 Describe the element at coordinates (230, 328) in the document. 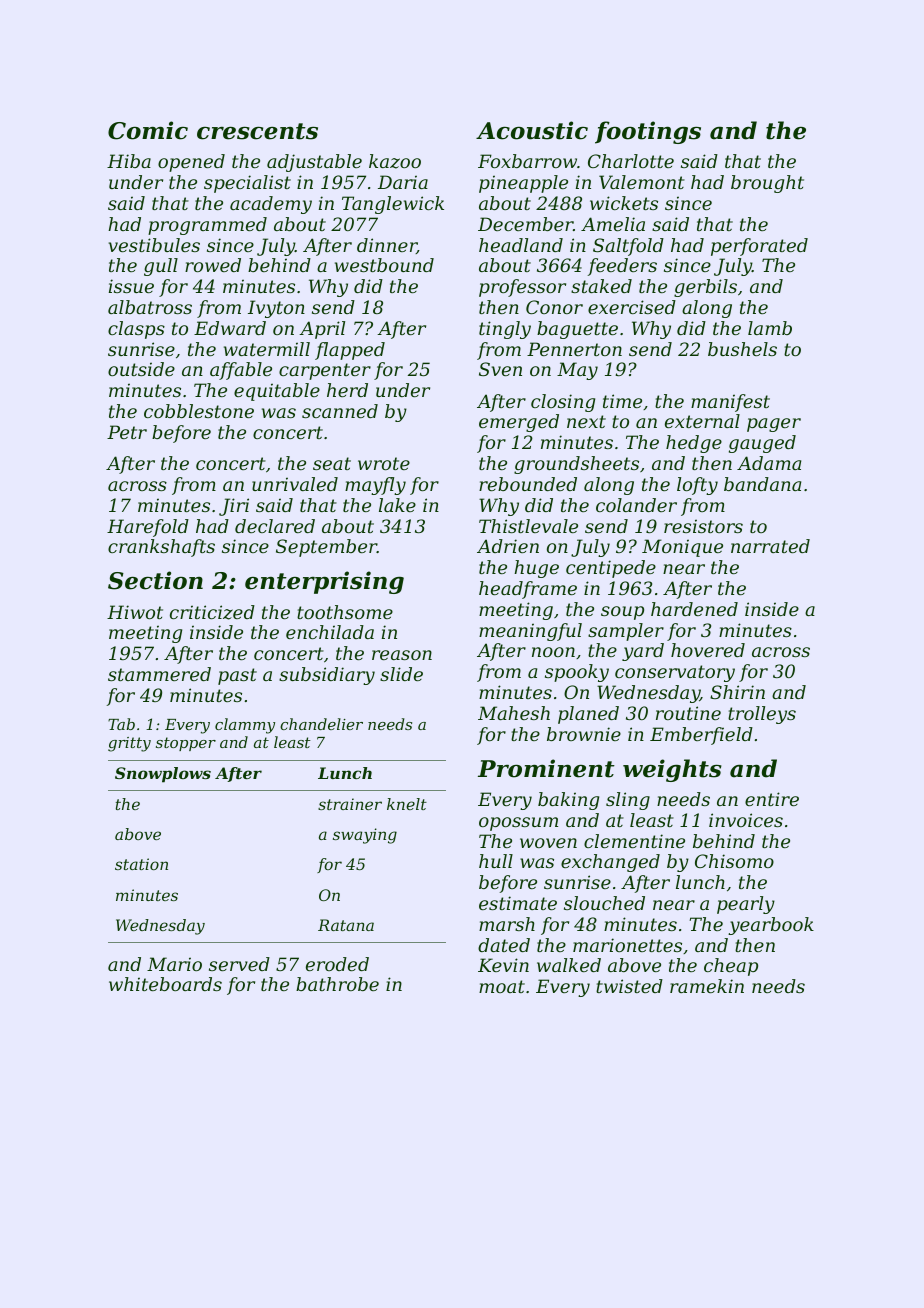

I see `Edward` at that location.
